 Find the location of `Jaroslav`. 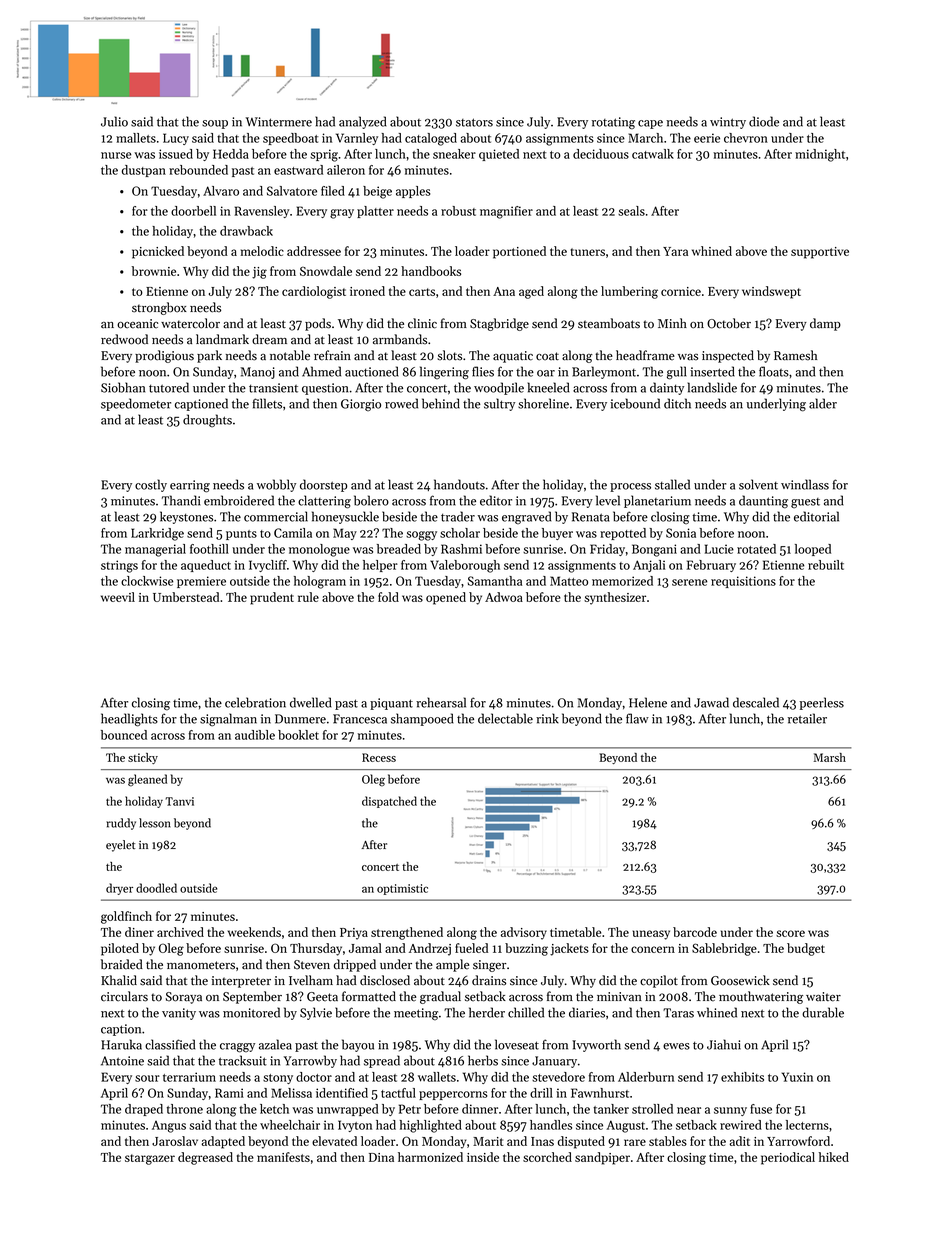

Jaroslav is located at coordinates (175, 1141).
